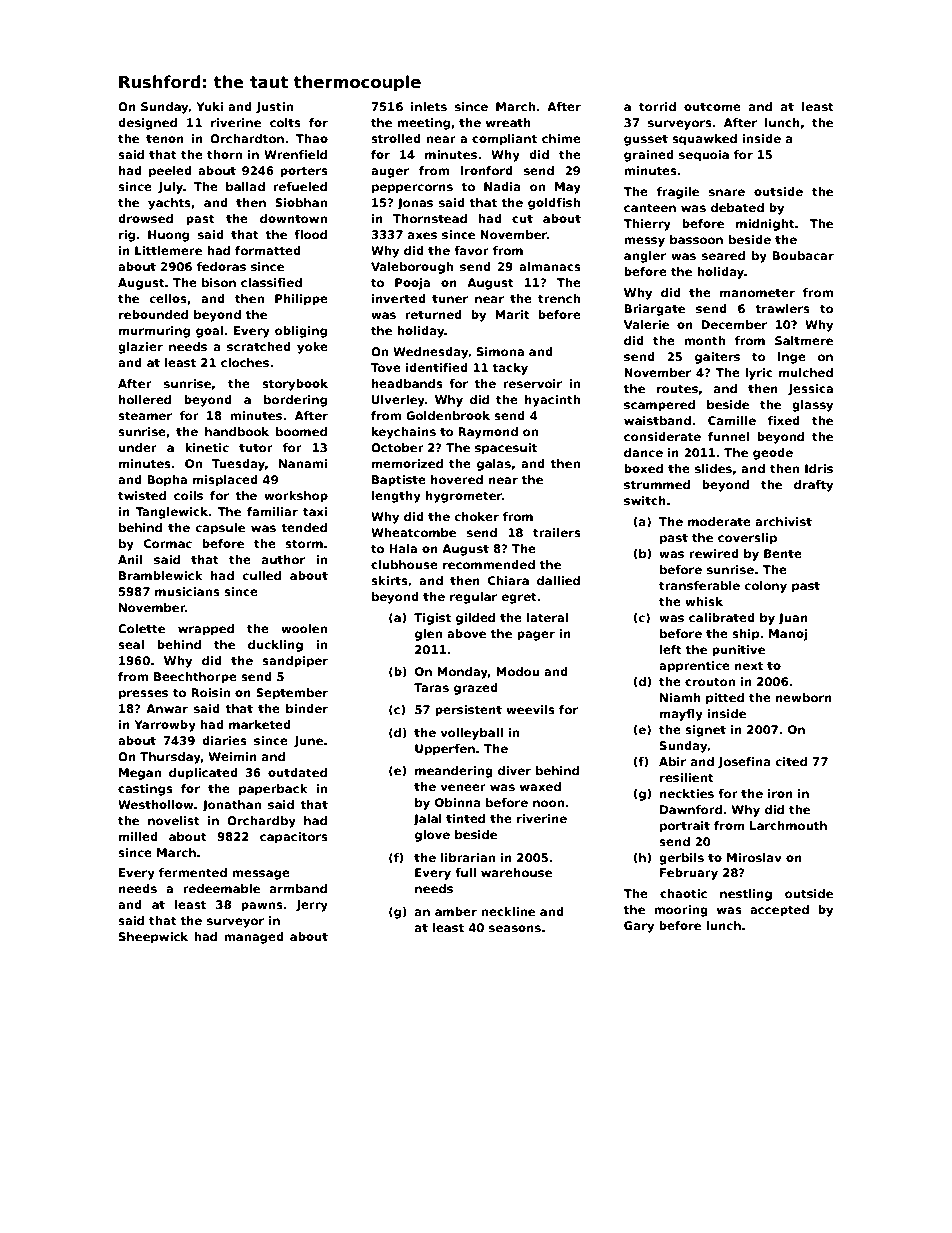 The height and width of the screenshot is (1233, 952). Describe the element at coordinates (145, 218) in the screenshot. I see `drowsed` at that location.
